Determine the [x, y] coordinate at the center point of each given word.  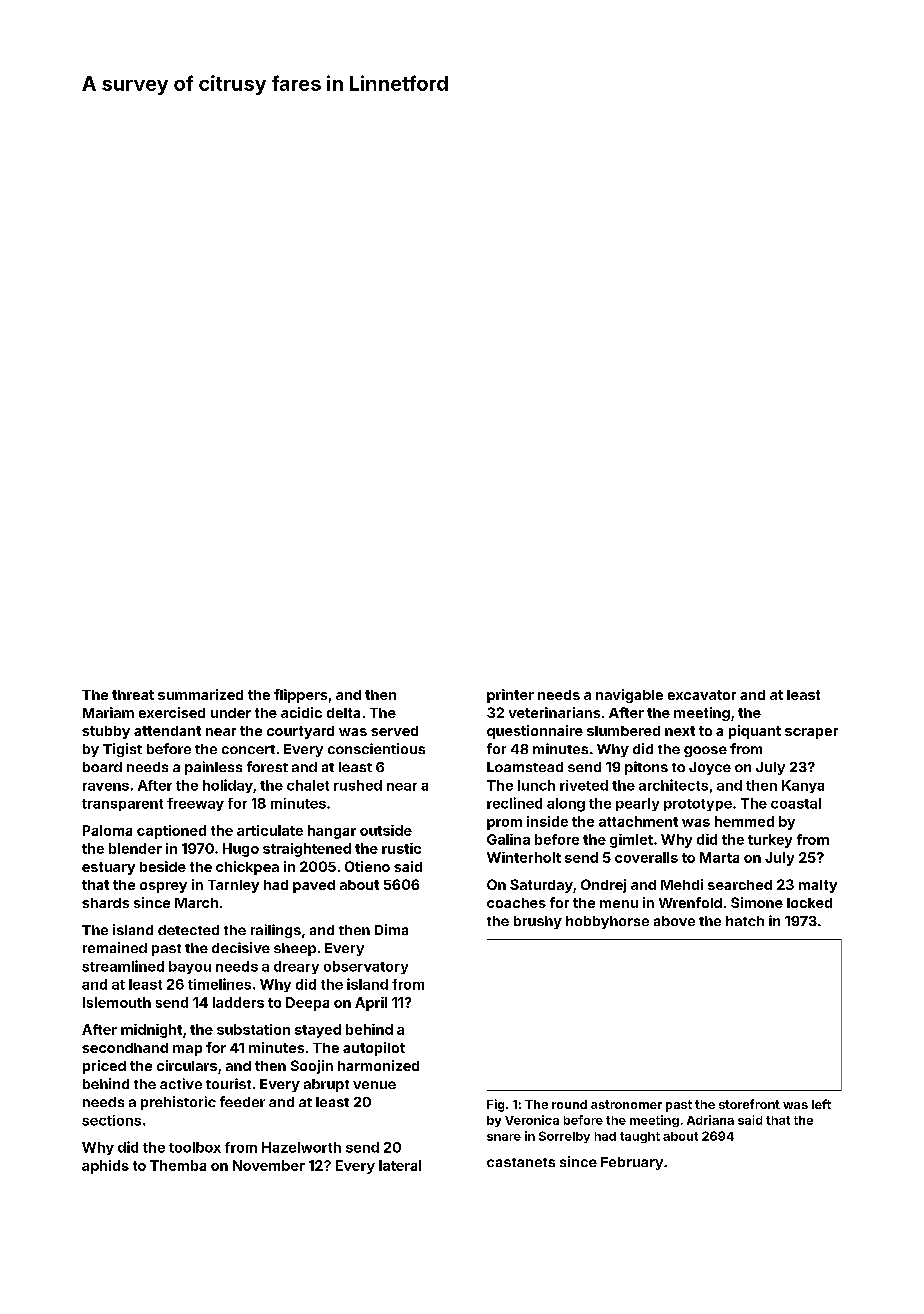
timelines [219, 984]
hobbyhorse [607, 922]
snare [504, 1137]
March [196, 903]
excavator [702, 695]
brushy [538, 922]
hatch [745, 921]
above [674, 921]
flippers [300, 696]
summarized [200, 694]
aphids [105, 1167]
